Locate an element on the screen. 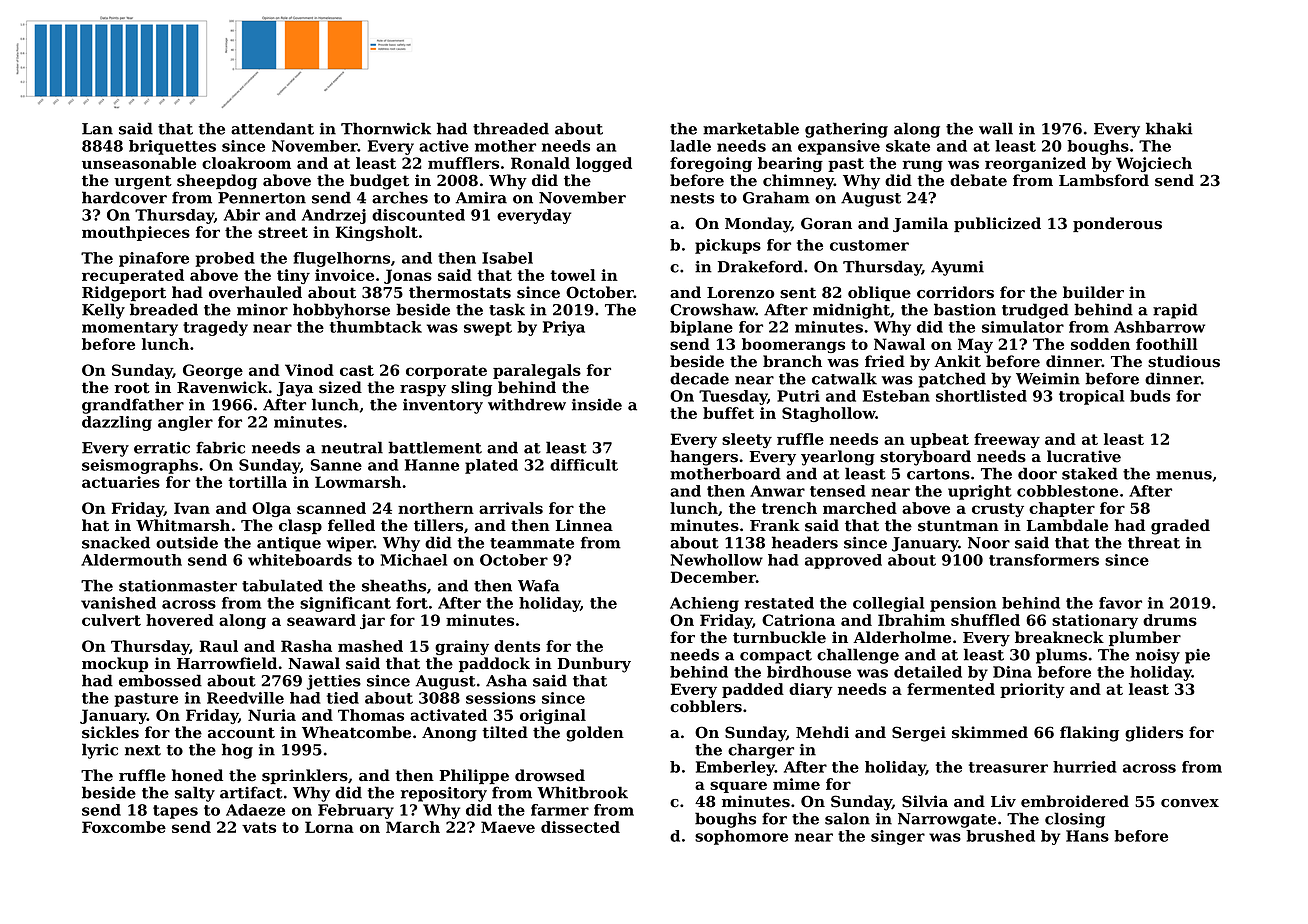  salty is located at coordinates (195, 794).
